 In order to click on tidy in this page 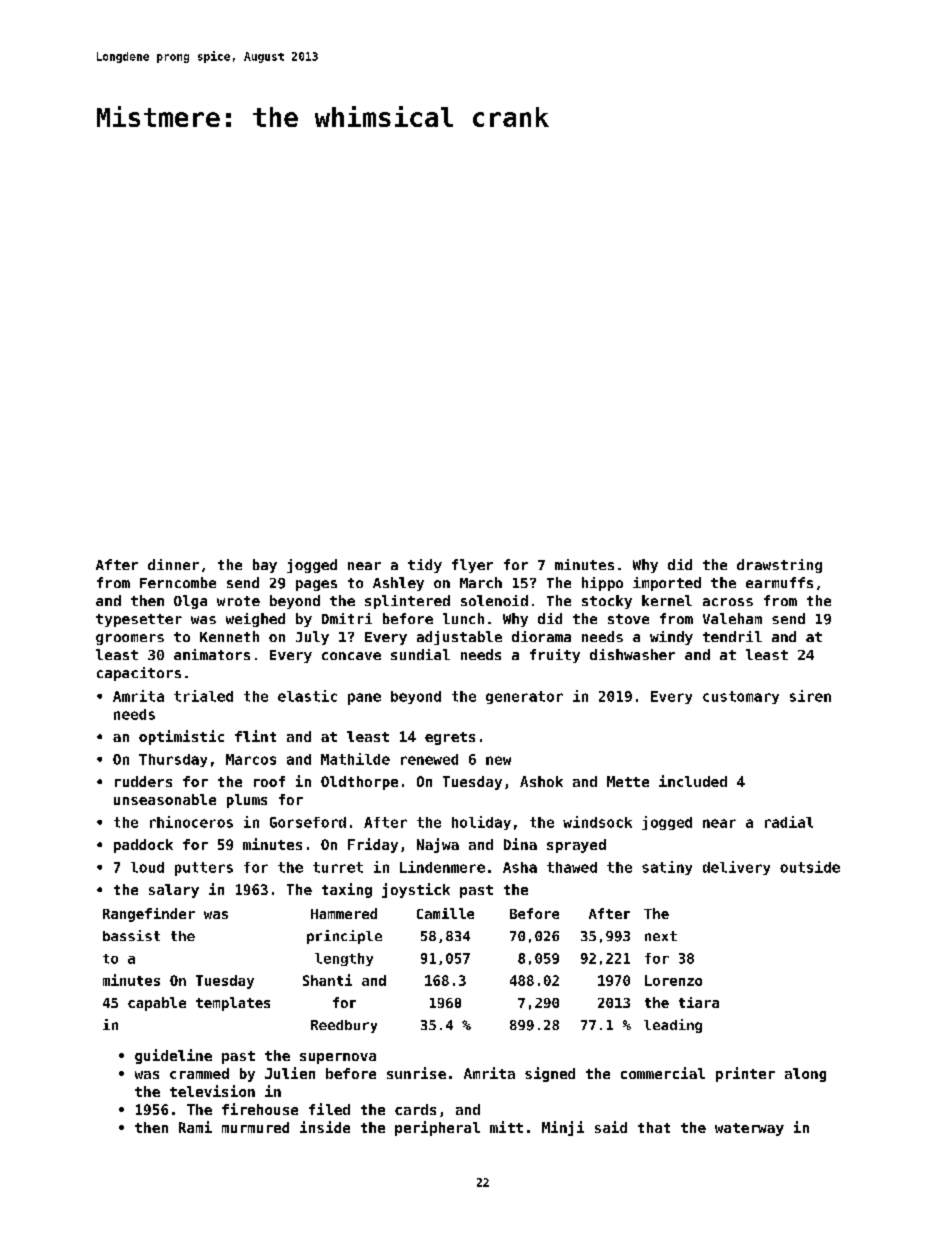, I will do `click(425, 566)`.
